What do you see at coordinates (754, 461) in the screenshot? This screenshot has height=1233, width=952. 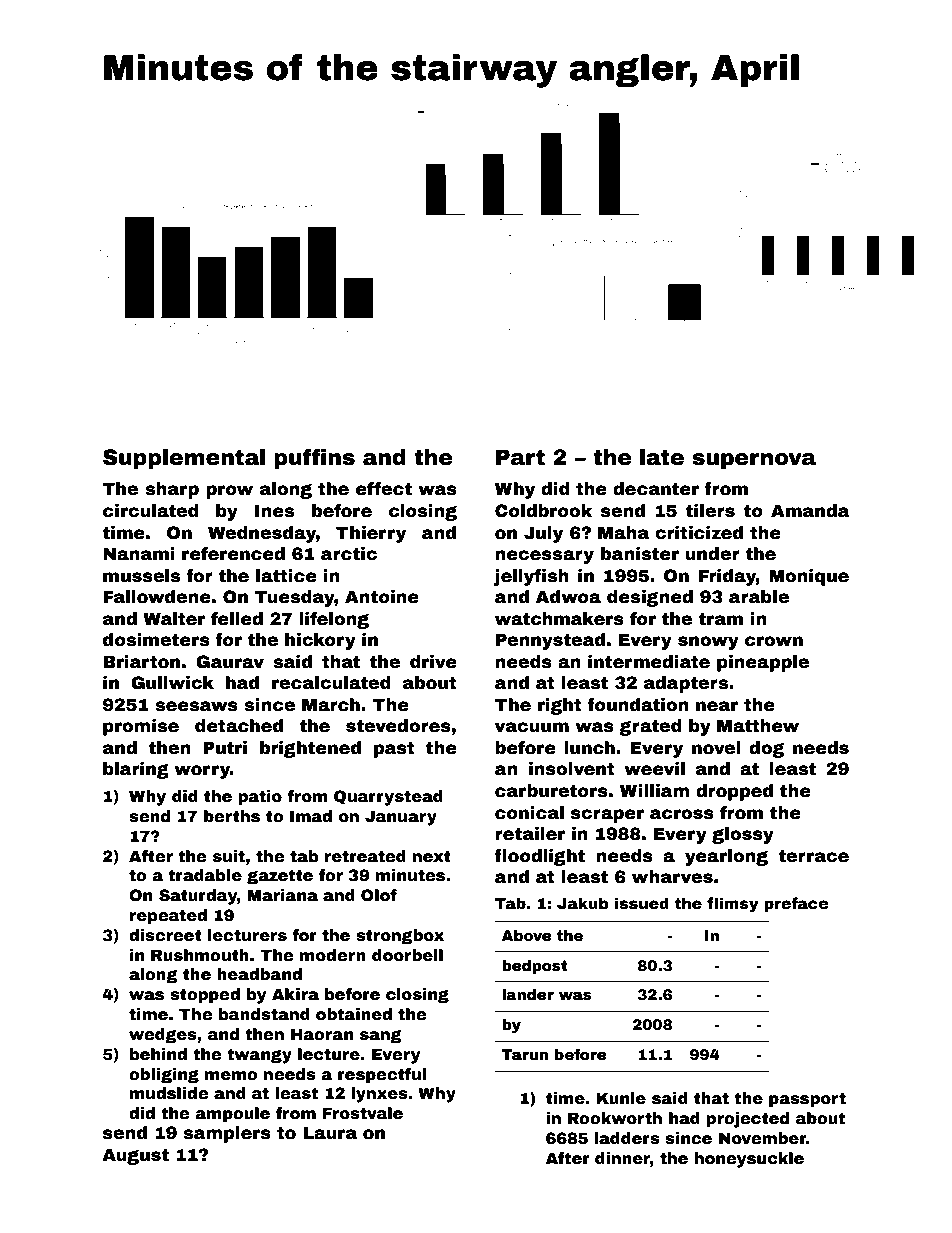 I see `supernova` at bounding box center [754, 461].
